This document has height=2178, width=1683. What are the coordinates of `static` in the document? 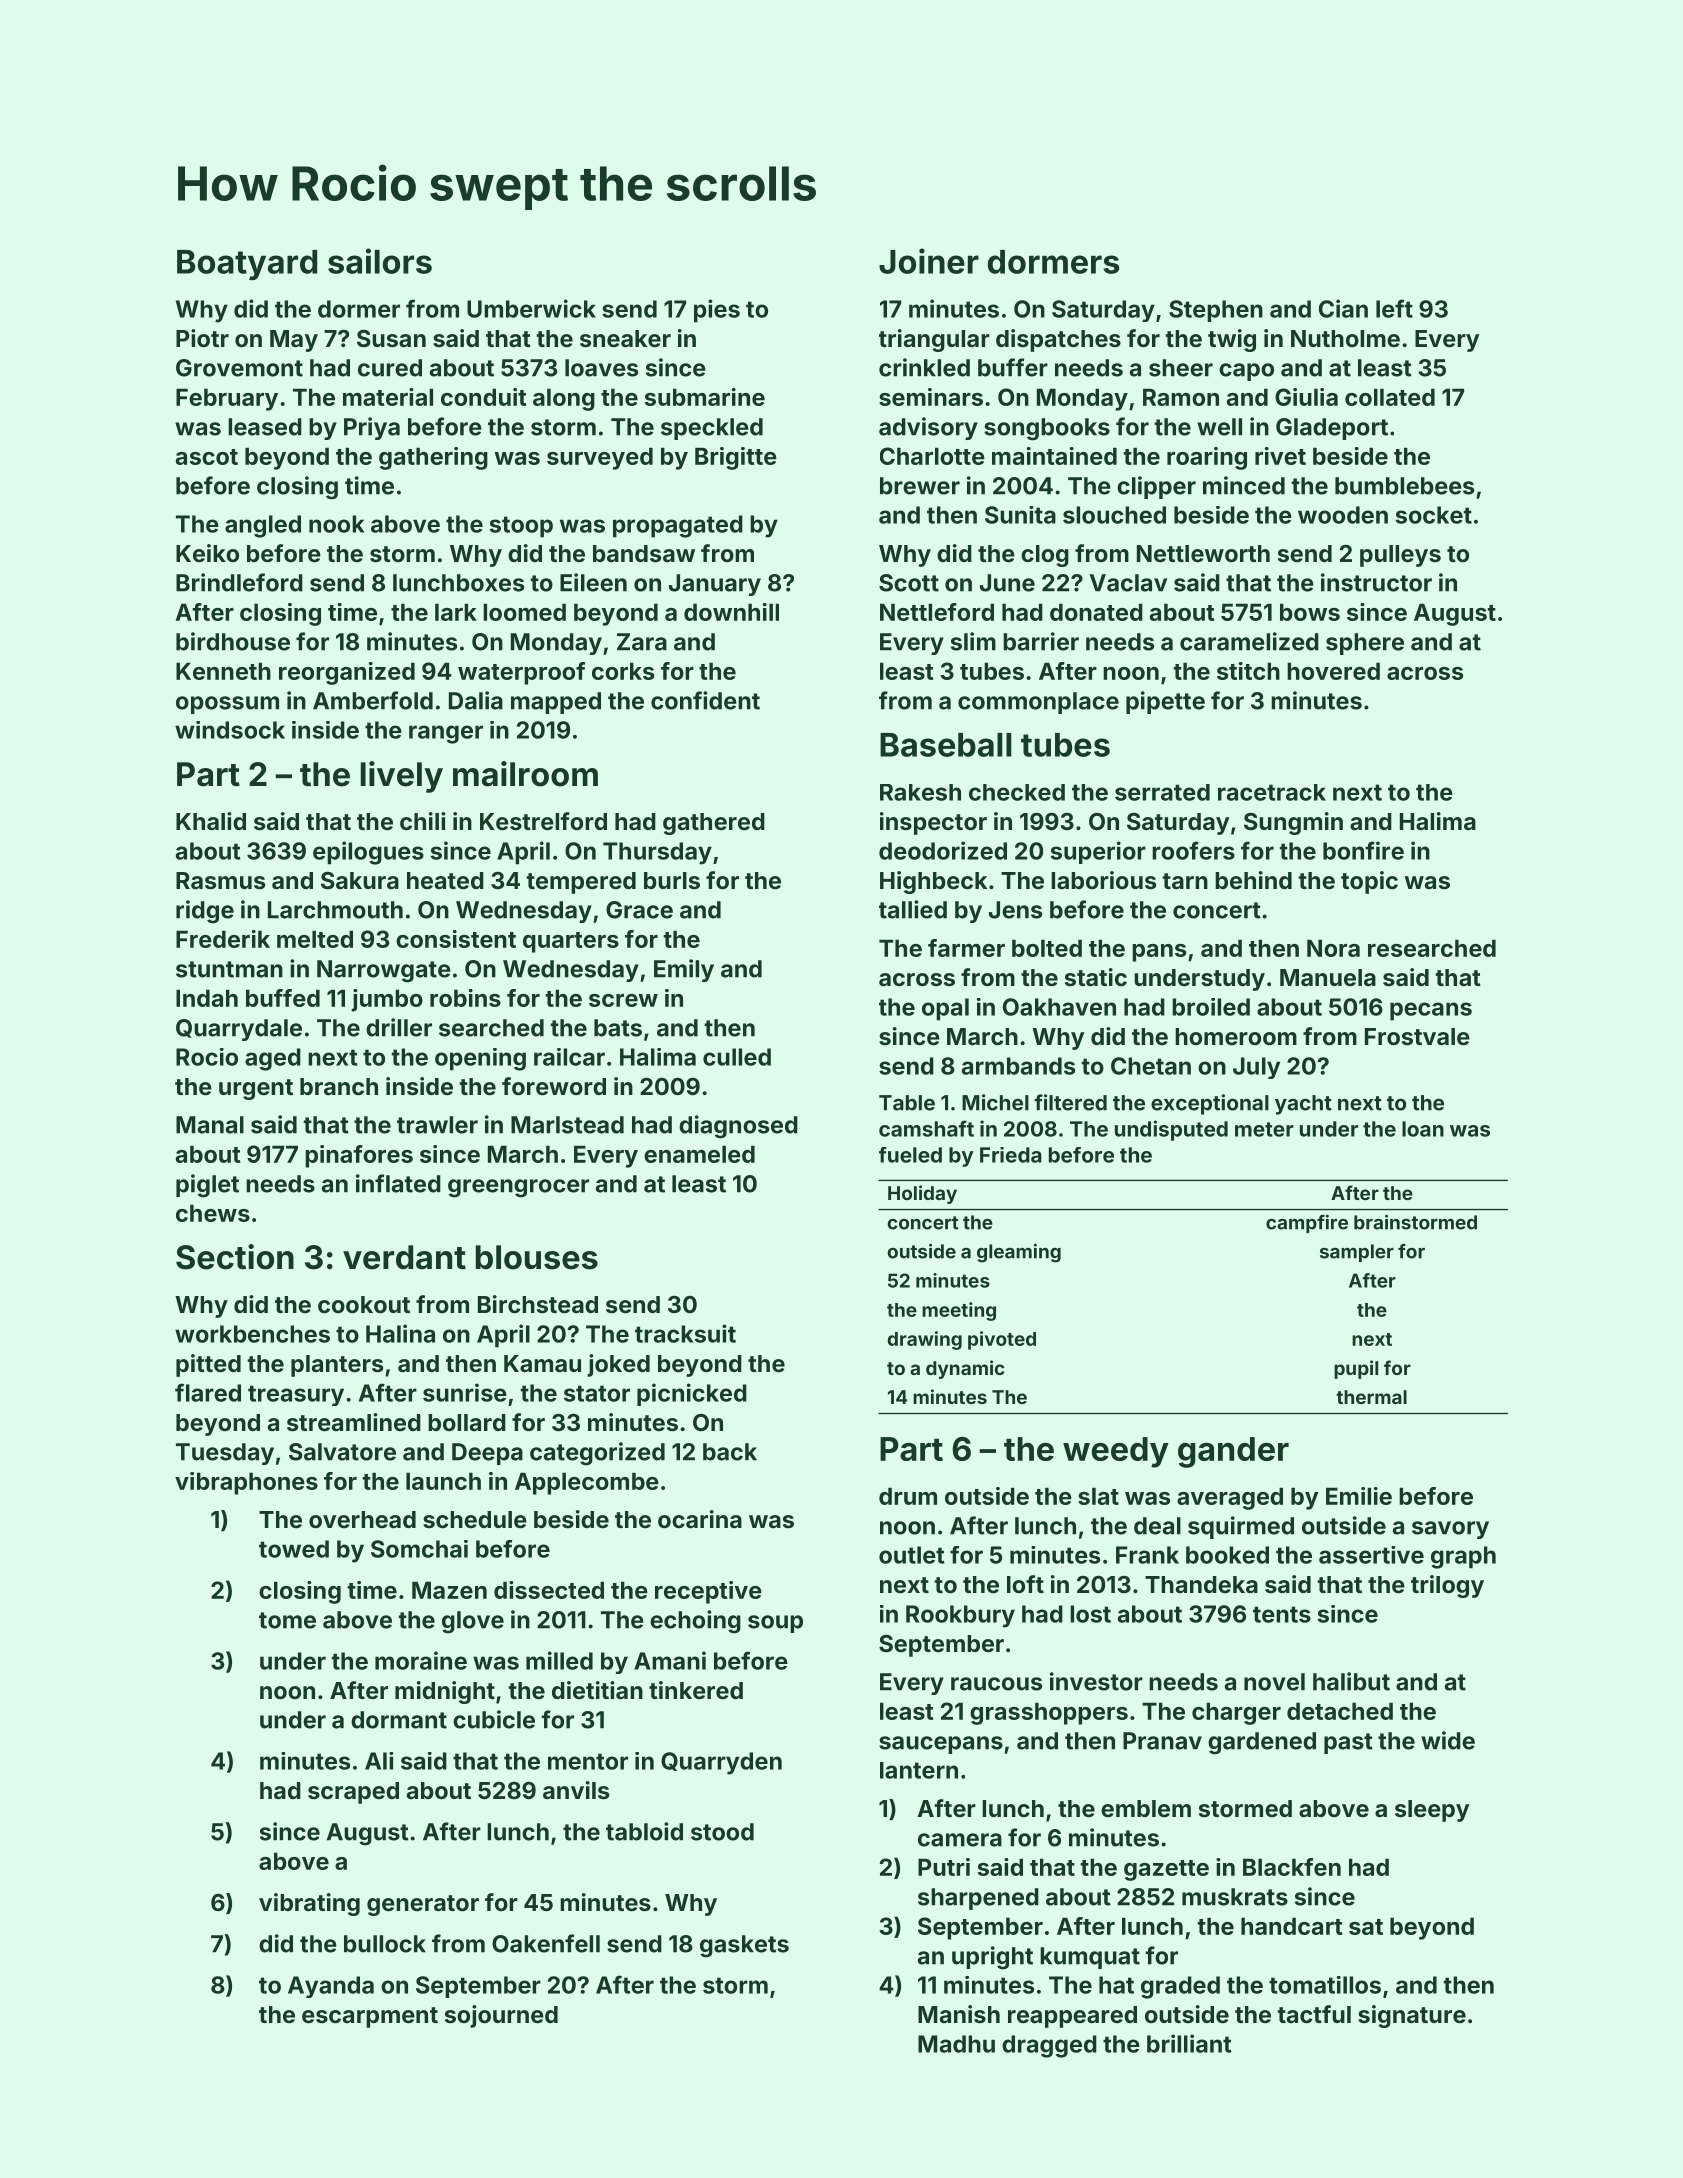 It's located at (1096, 977).
